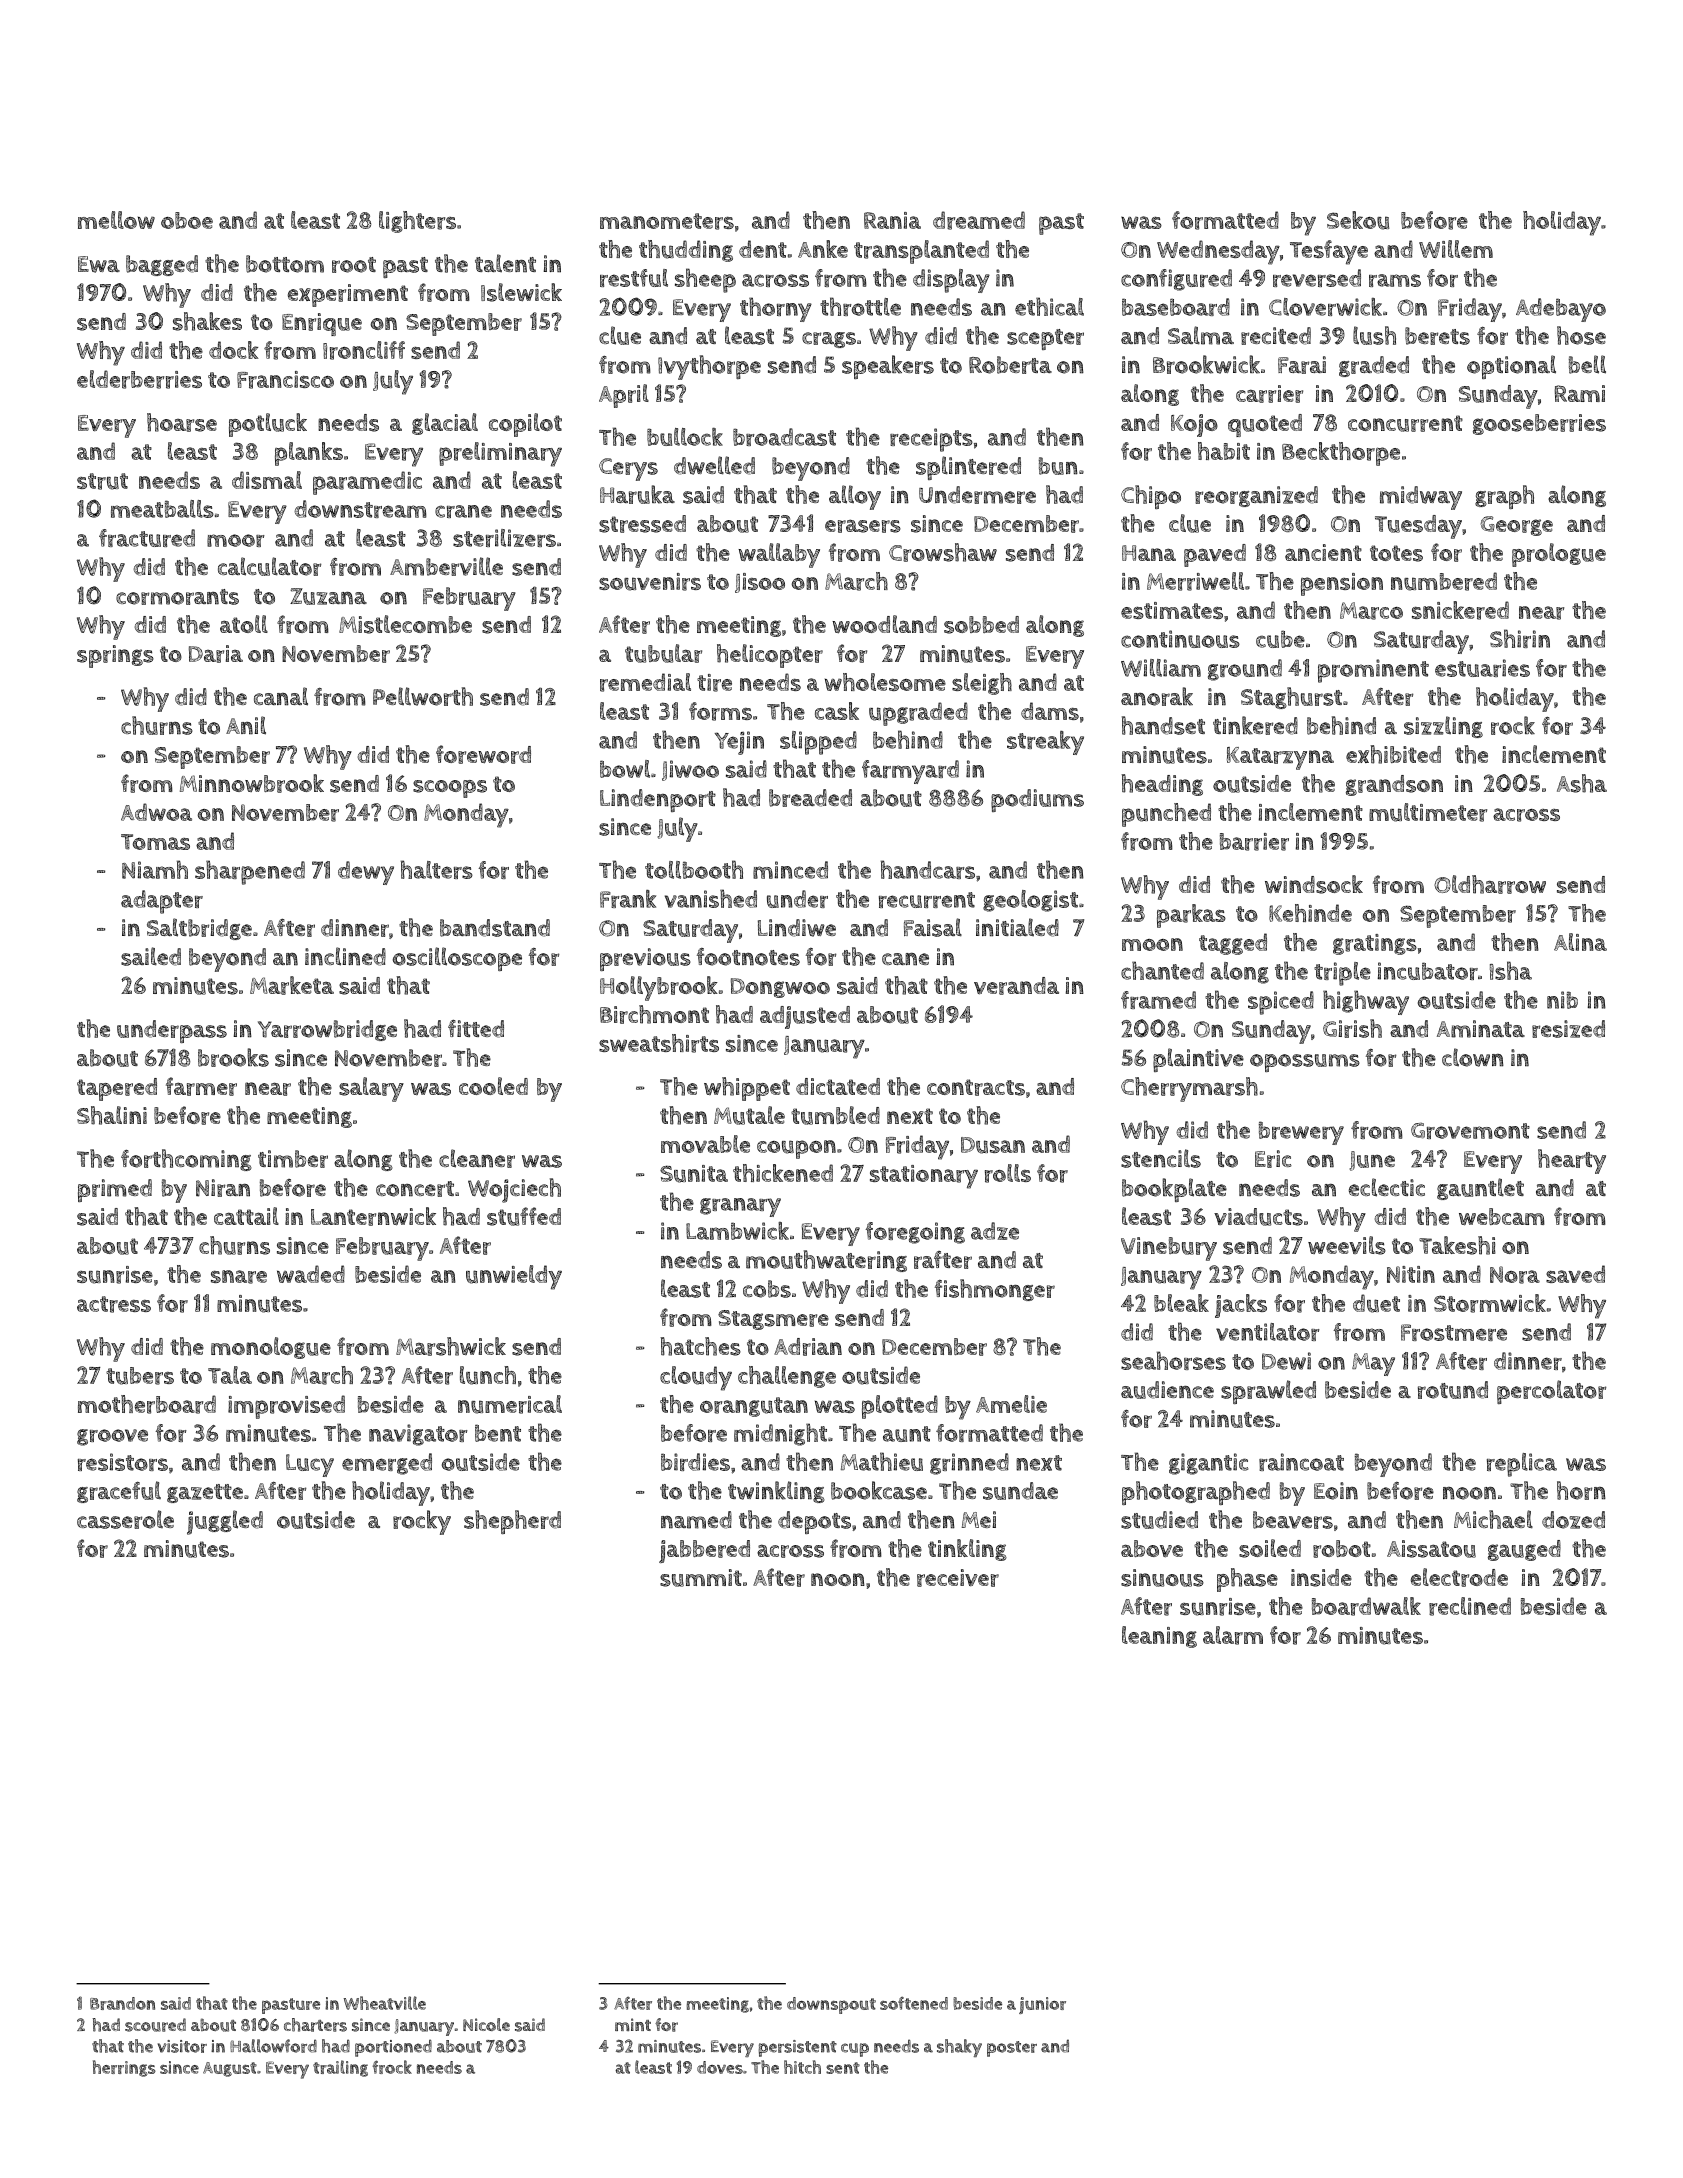 The width and height of the screenshot is (1683, 2178). Describe the element at coordinates (139, 379) in the screenshot. I see `elderberries` at that location.
